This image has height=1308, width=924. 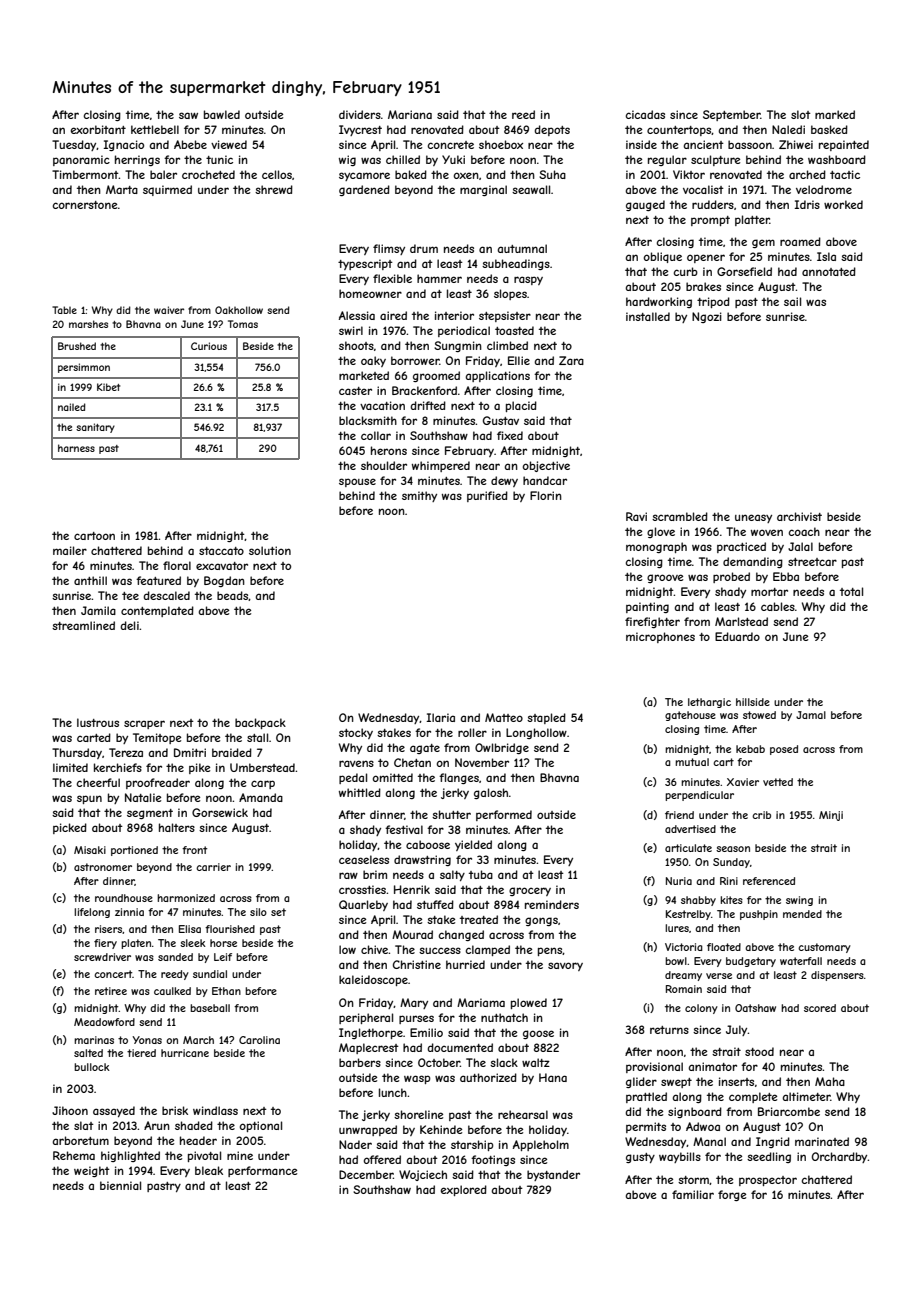 What do you see at coordinates (120, 1185) in the image?
I see `biennial` at bounding box center [120, 1185].
